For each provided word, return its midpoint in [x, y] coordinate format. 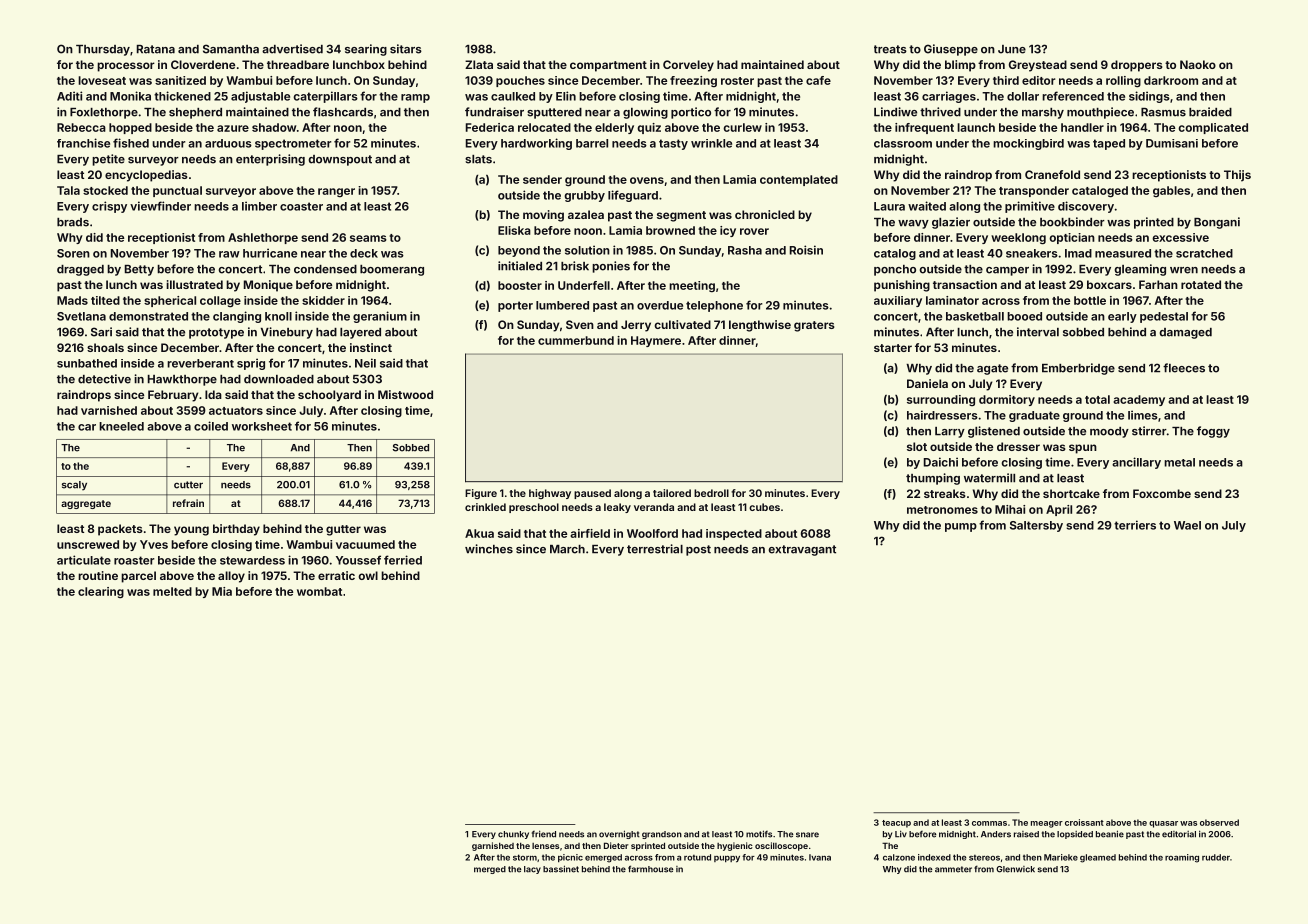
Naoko [1198, 64]
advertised [292, 49]
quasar [1163, 824]
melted [172, 591]
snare [807, 835]
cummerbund [576, 340]
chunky [513, 835]
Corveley [688, 66]
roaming [1182, 858]
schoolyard [329, 396]
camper [1007, 271]
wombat [319, 591]
